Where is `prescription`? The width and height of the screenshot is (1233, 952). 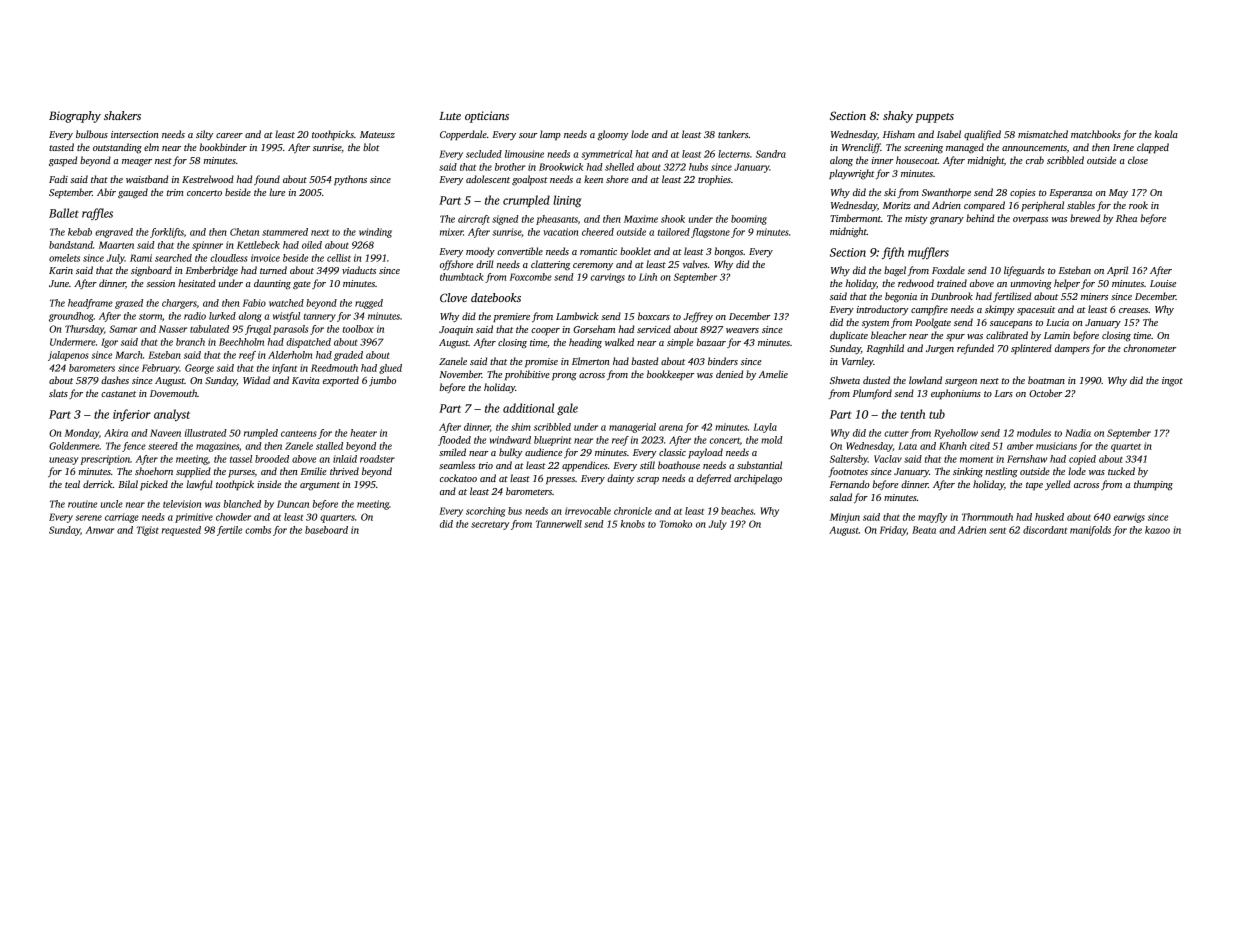
prescription is located at coordinates (105, 460).
